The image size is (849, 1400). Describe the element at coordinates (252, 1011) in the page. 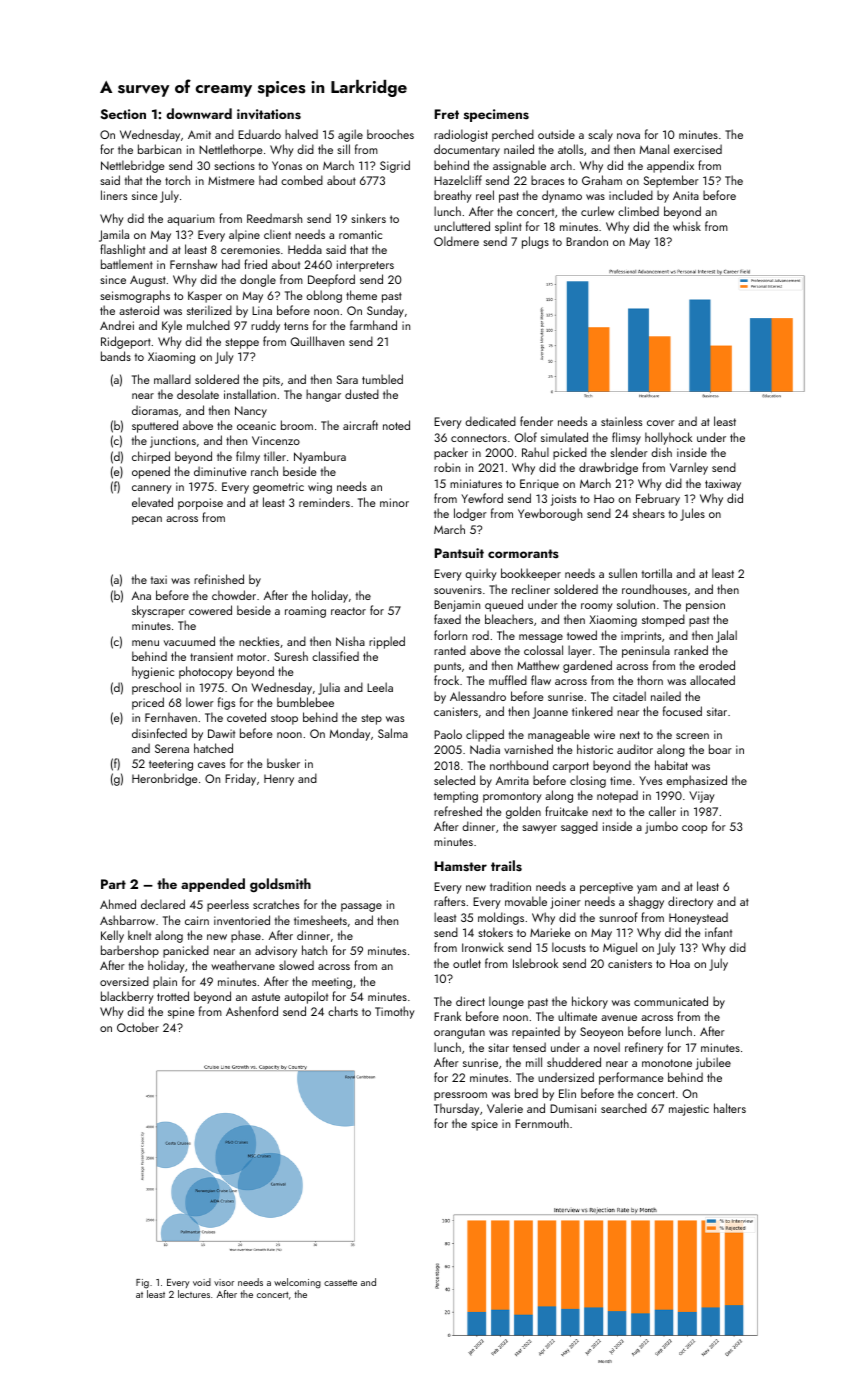

I see `Ashenford` at that location.
